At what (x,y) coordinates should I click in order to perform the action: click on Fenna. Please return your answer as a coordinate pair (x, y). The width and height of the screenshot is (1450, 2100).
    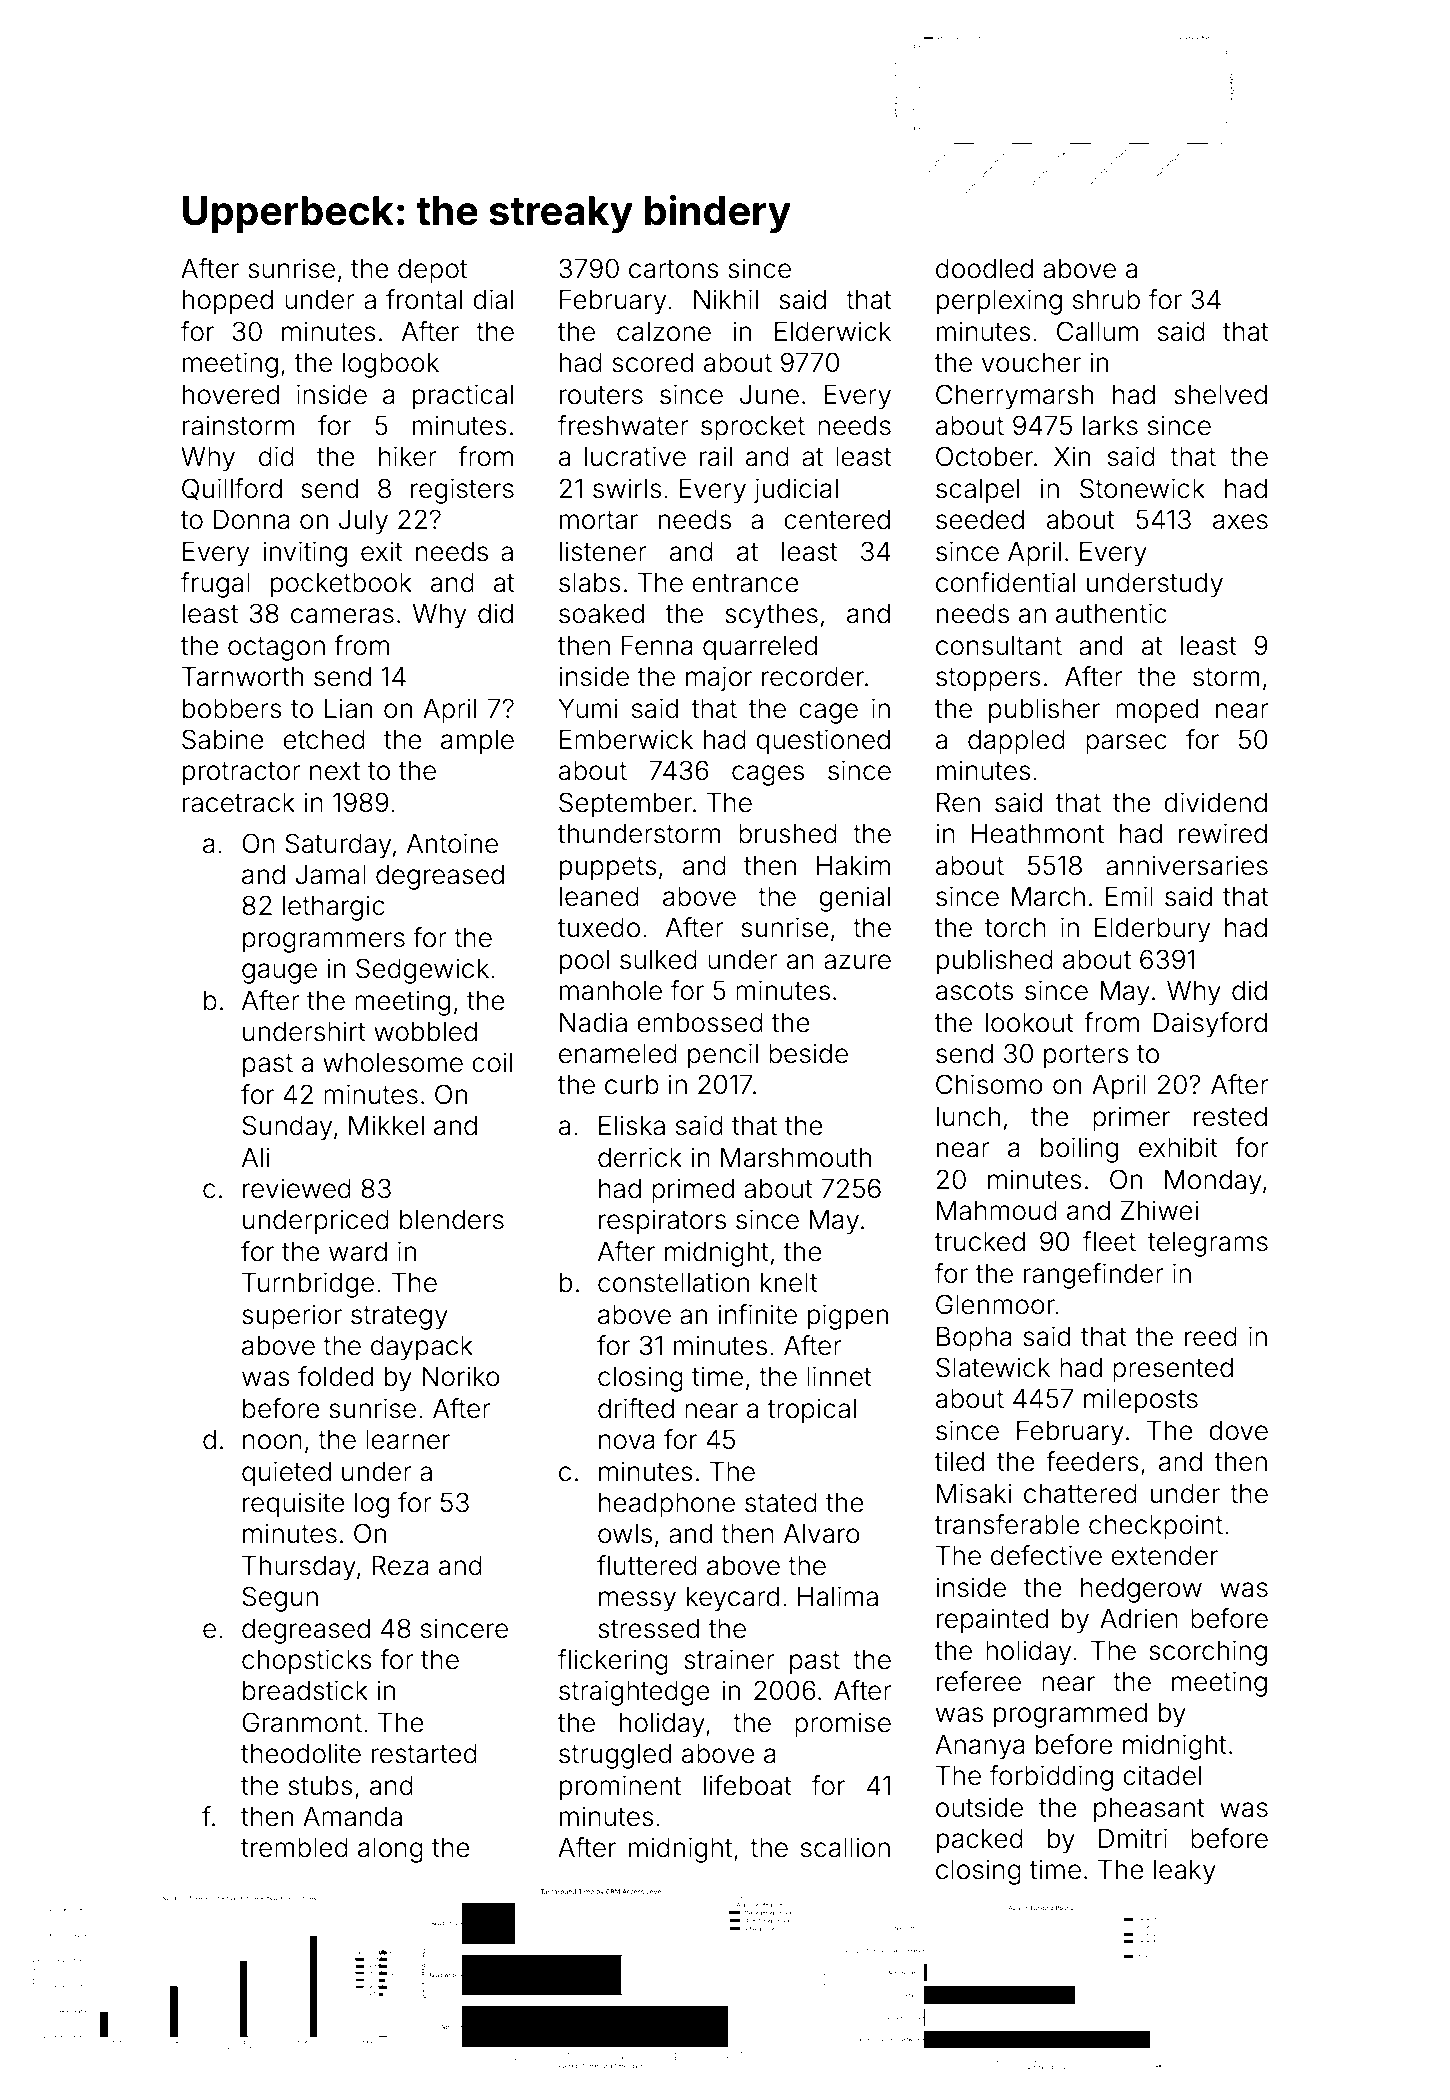
    Looking at the image, I should click on (657, 646).
